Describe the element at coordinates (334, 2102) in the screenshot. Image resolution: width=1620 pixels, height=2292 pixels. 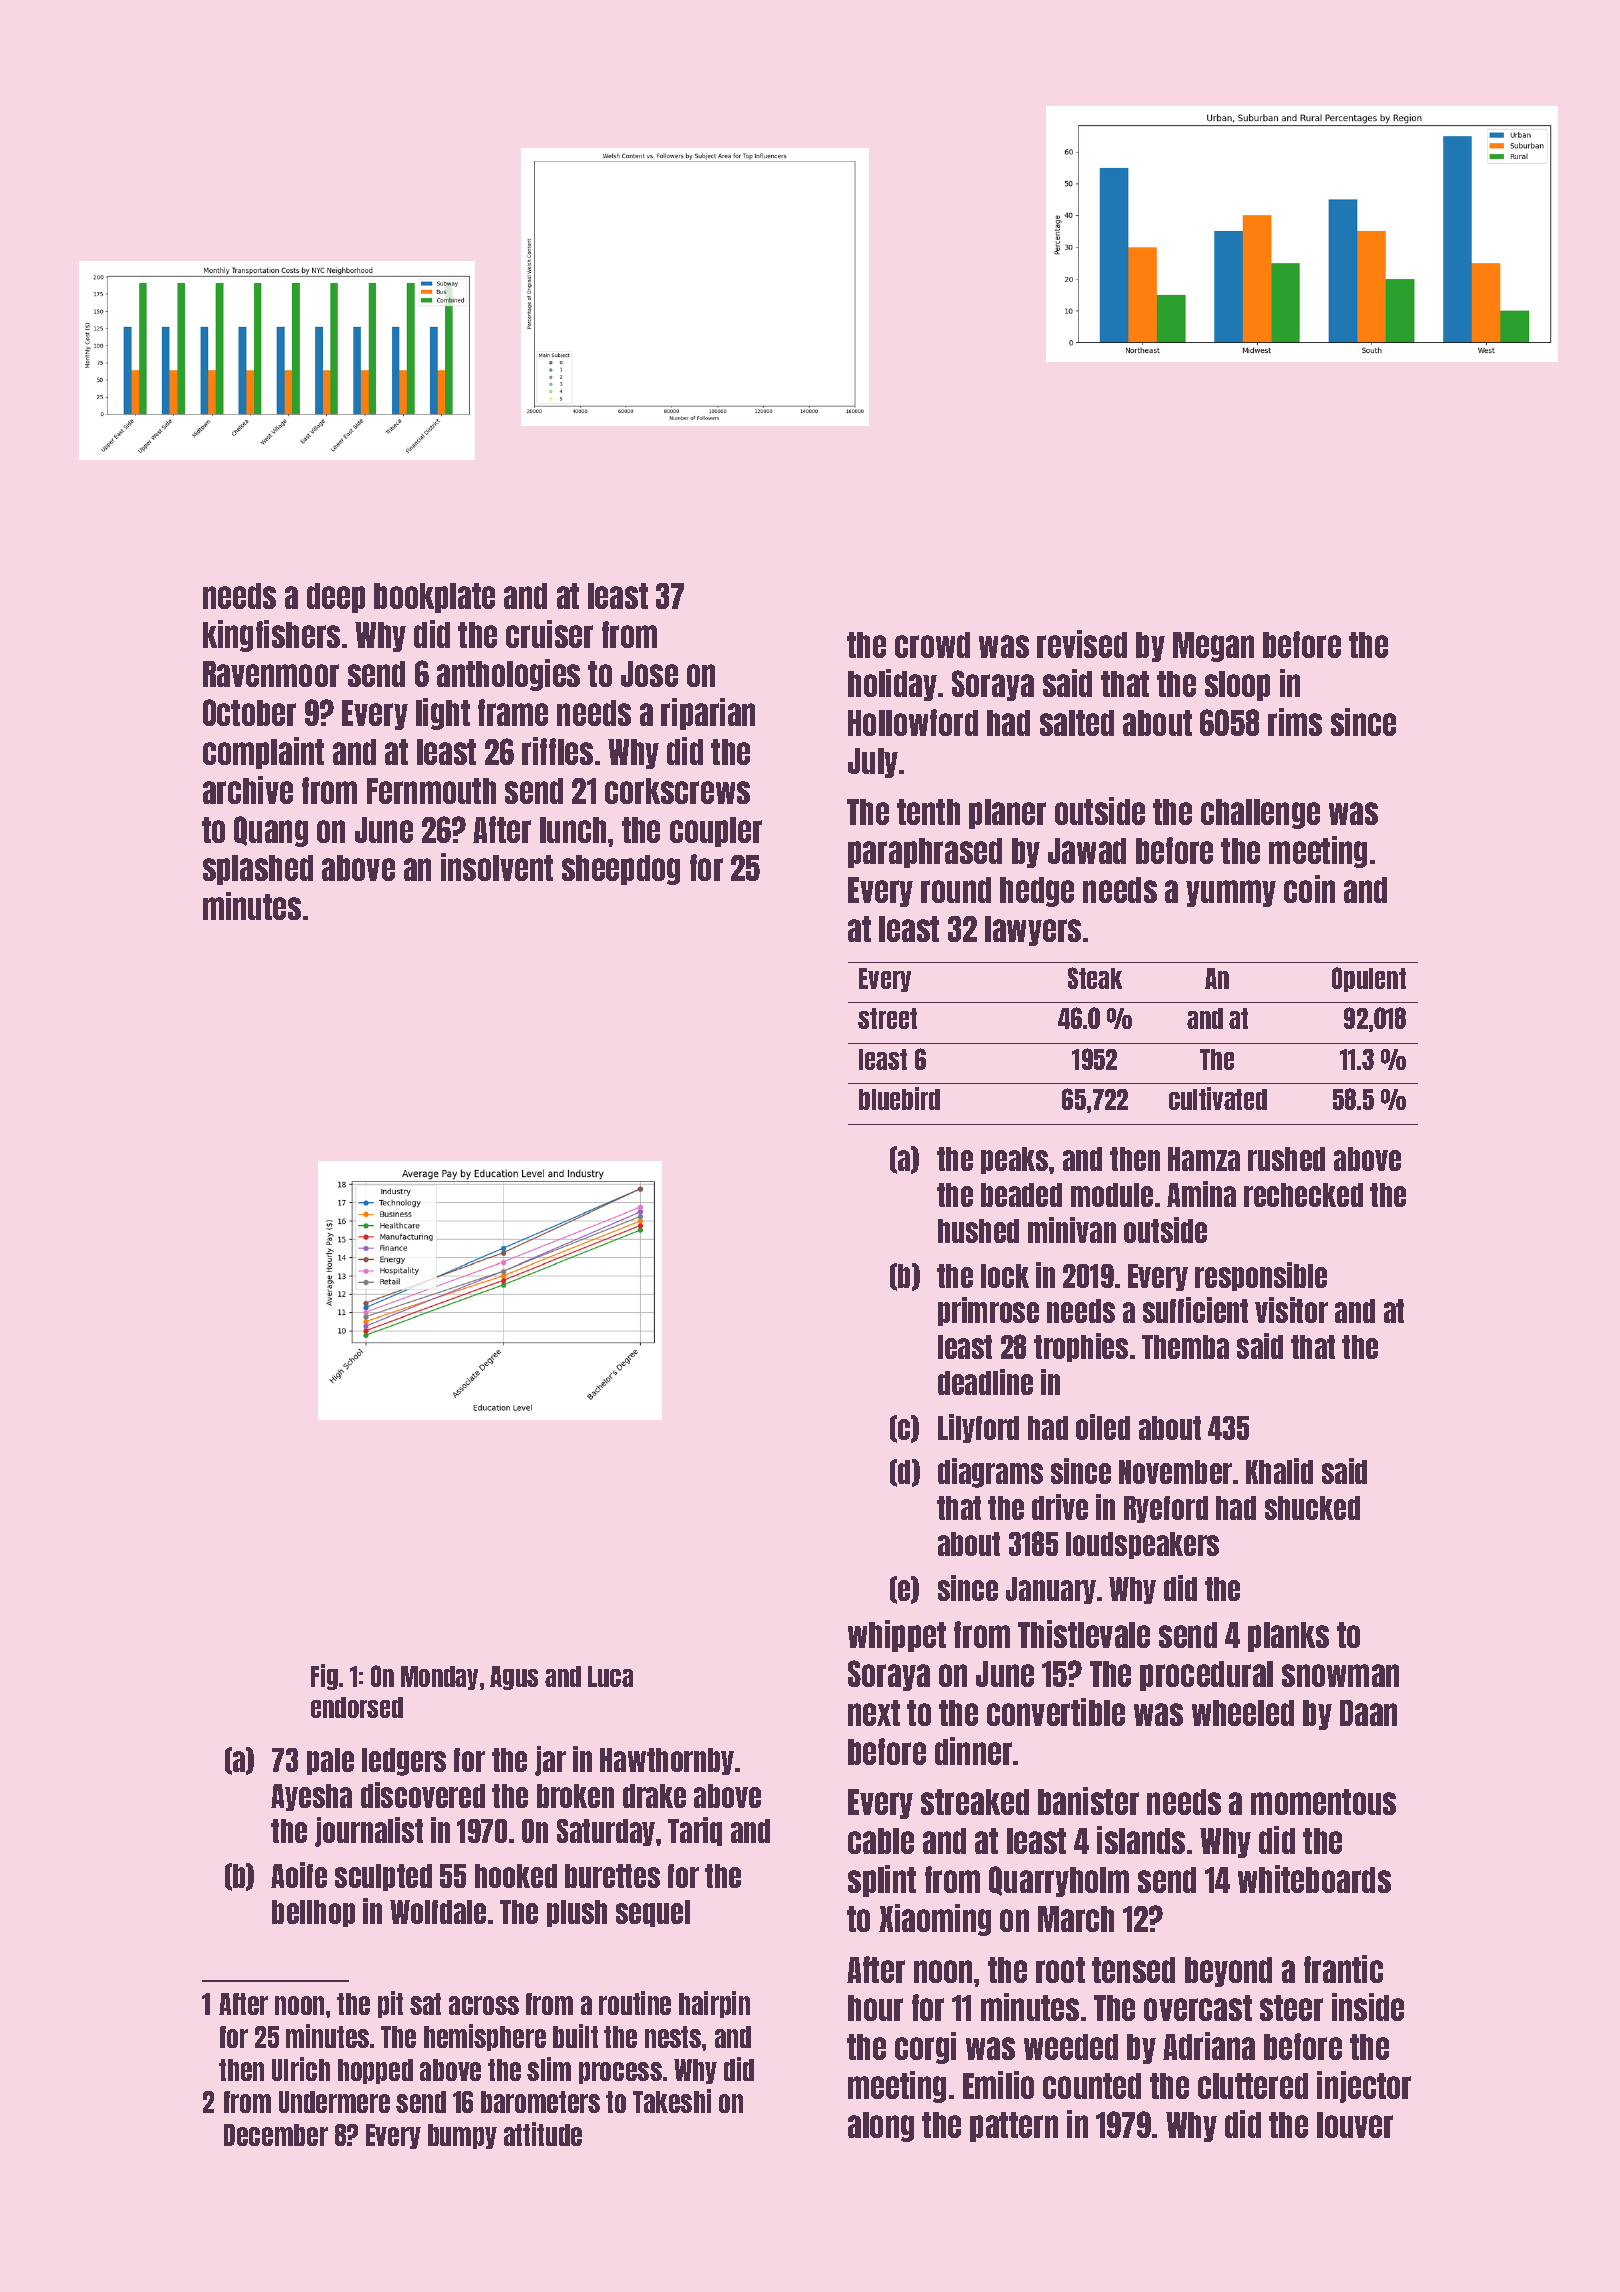
I see `Undermere` at that location.
